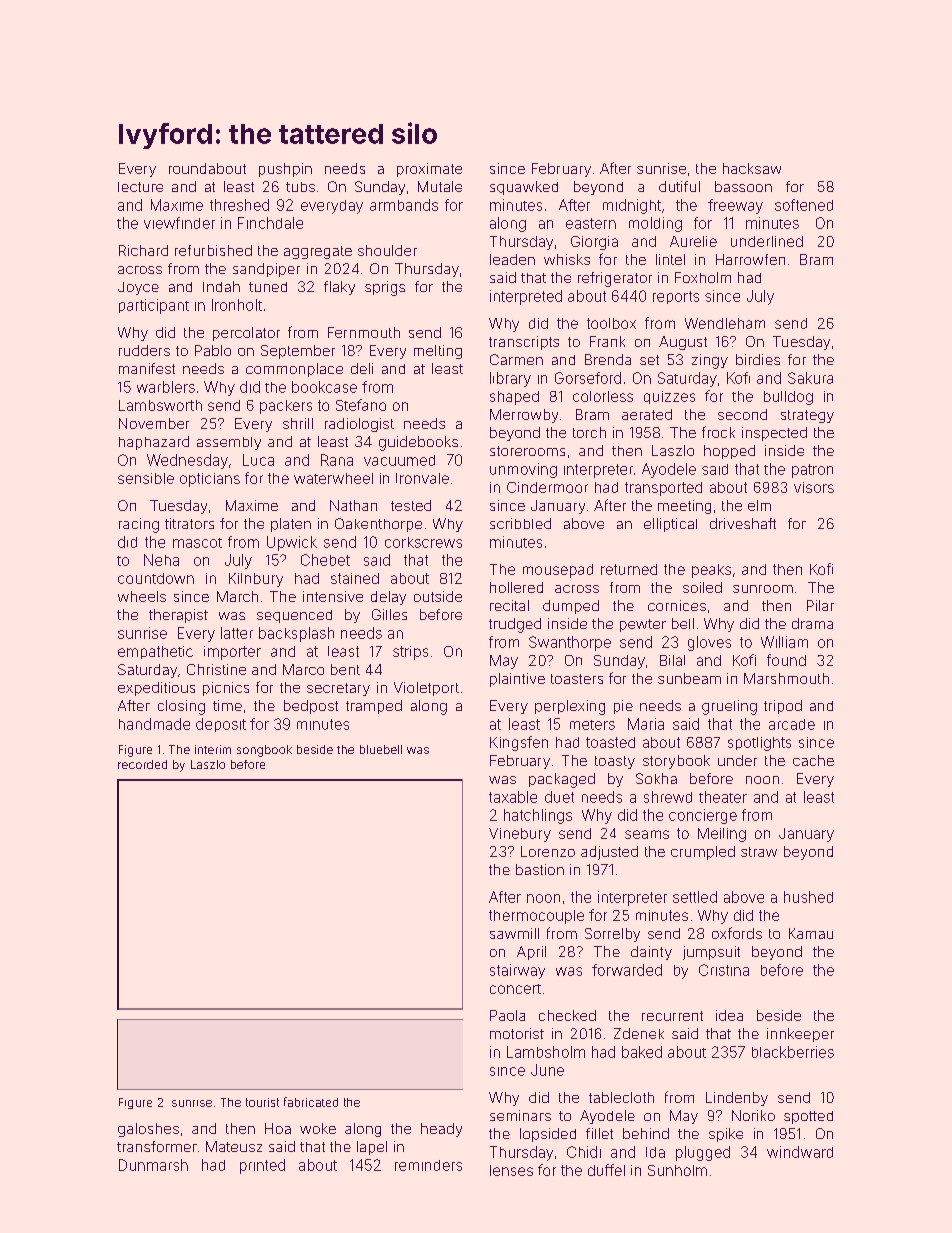 The width and height of the document is (952, 1233). Describe the element at coordinates (783, 707) in the document. I see `tripod` at that location.
